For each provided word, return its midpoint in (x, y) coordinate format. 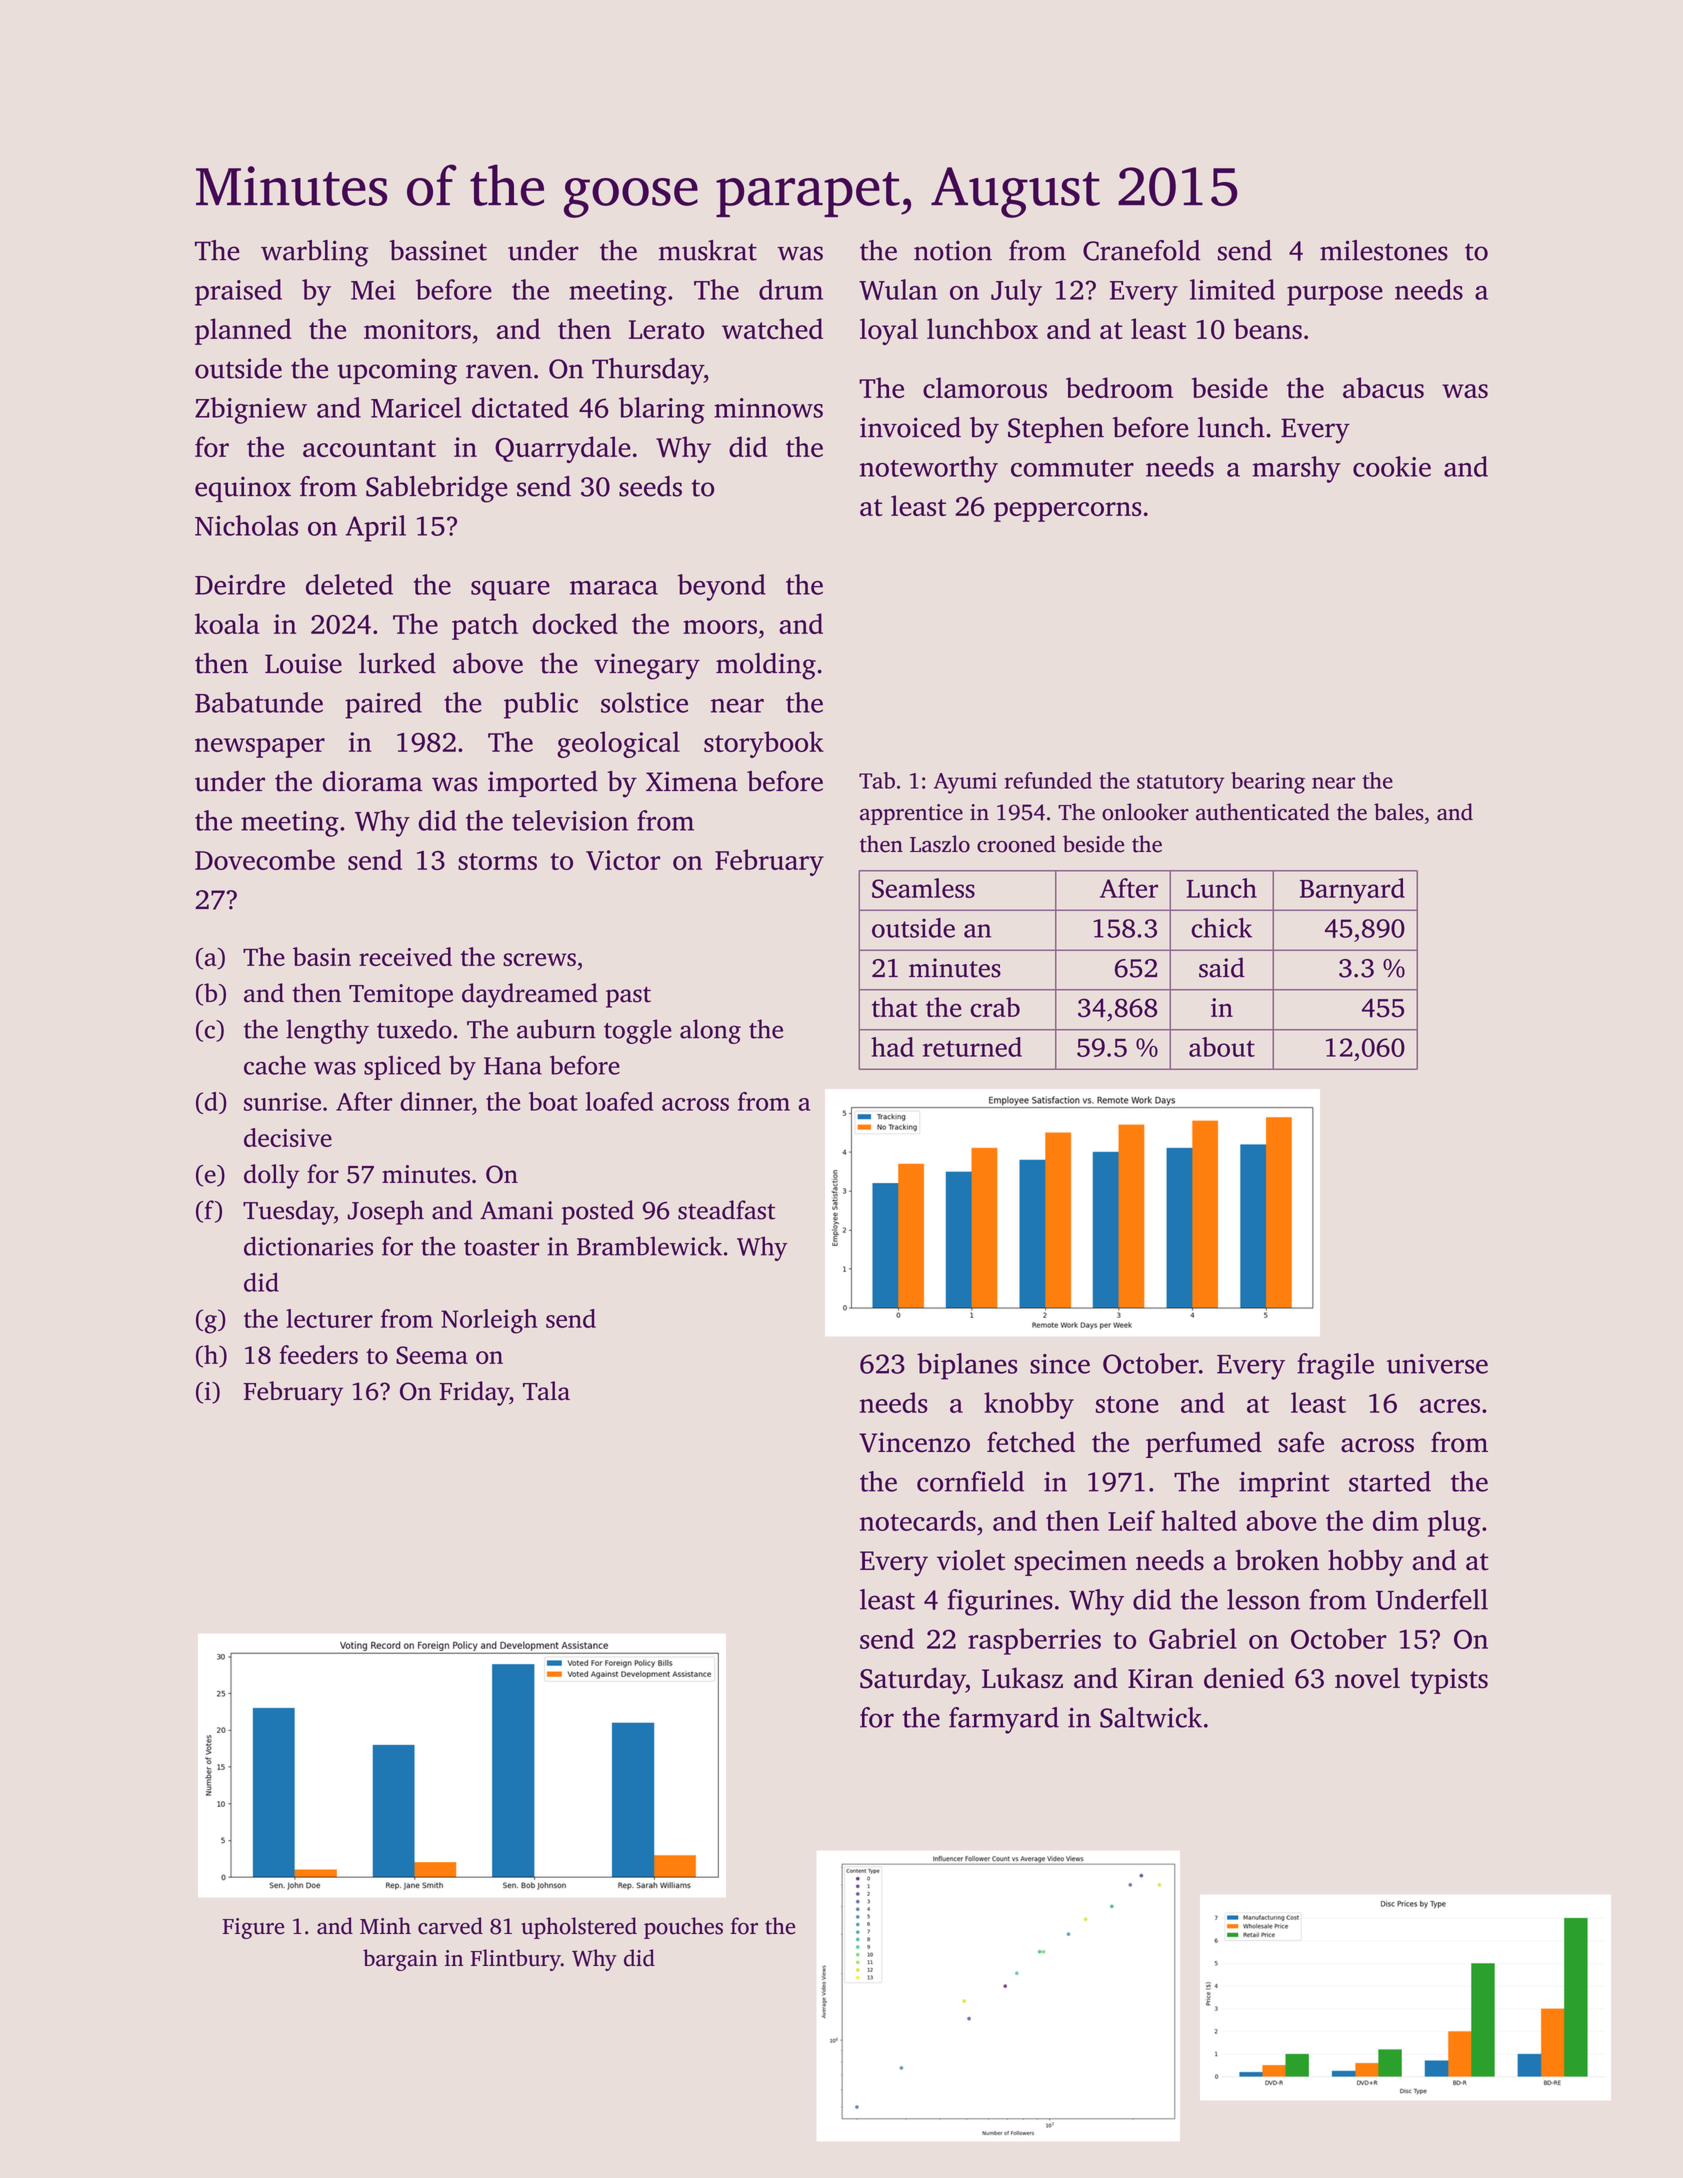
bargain (400, 1960)
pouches (683, 1928)
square (510, 591)
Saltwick (1151, 1717)
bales (1399, 812)
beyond (721, 587)
